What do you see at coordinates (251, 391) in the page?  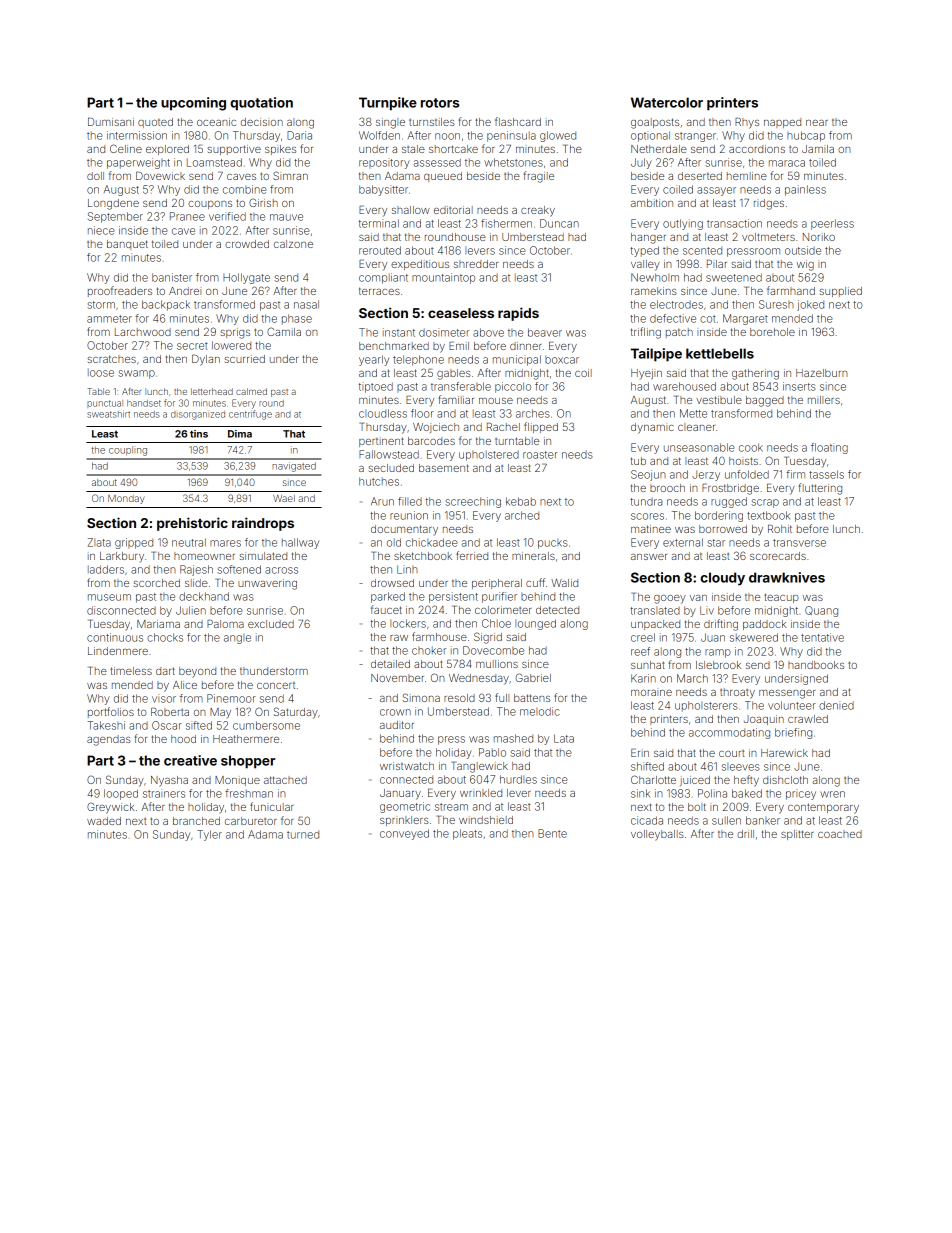 I see `calmed` at bounding box center [251, 391].
